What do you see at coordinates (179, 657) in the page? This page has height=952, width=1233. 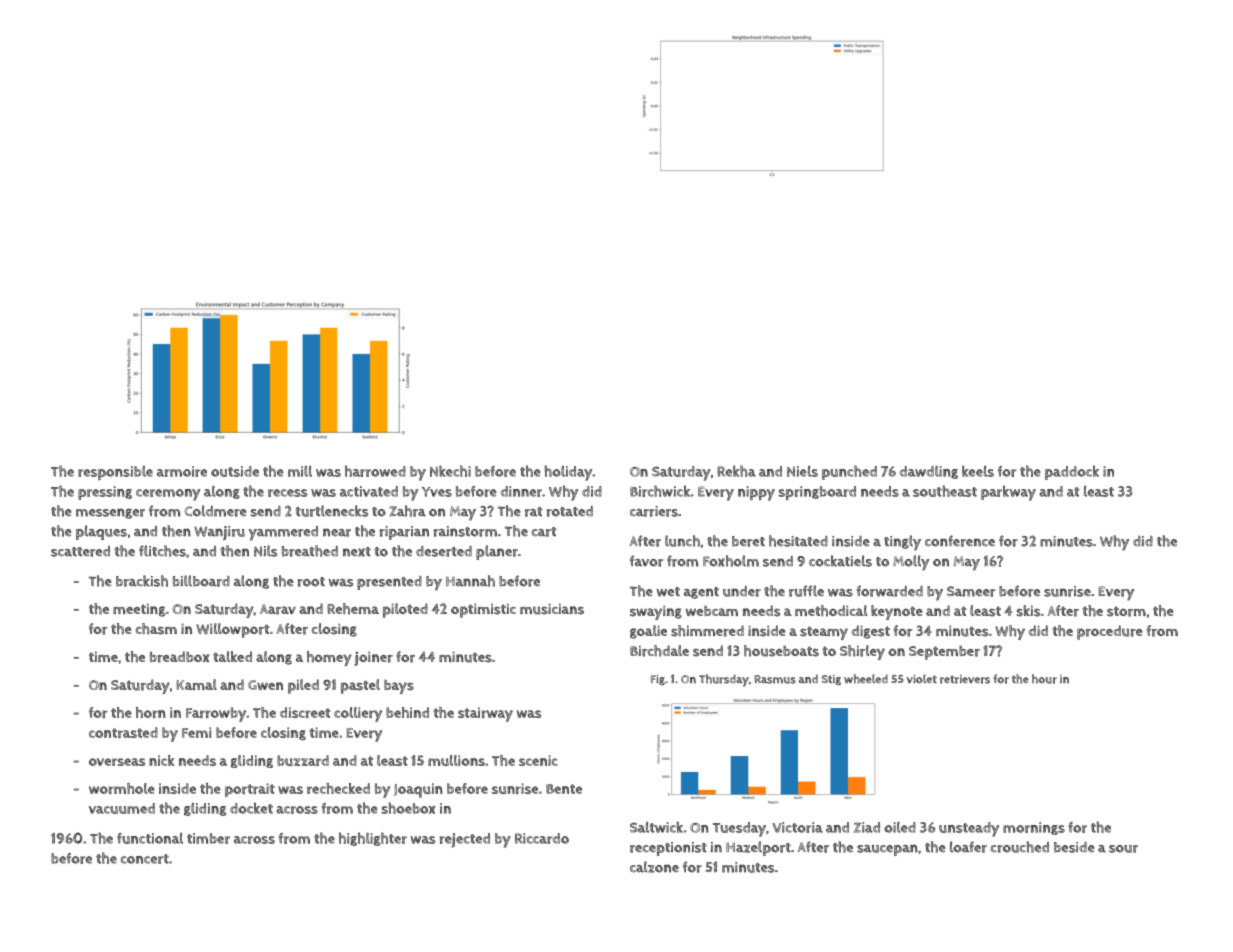 I see `breadbox` at bounding box center [179, 657].
